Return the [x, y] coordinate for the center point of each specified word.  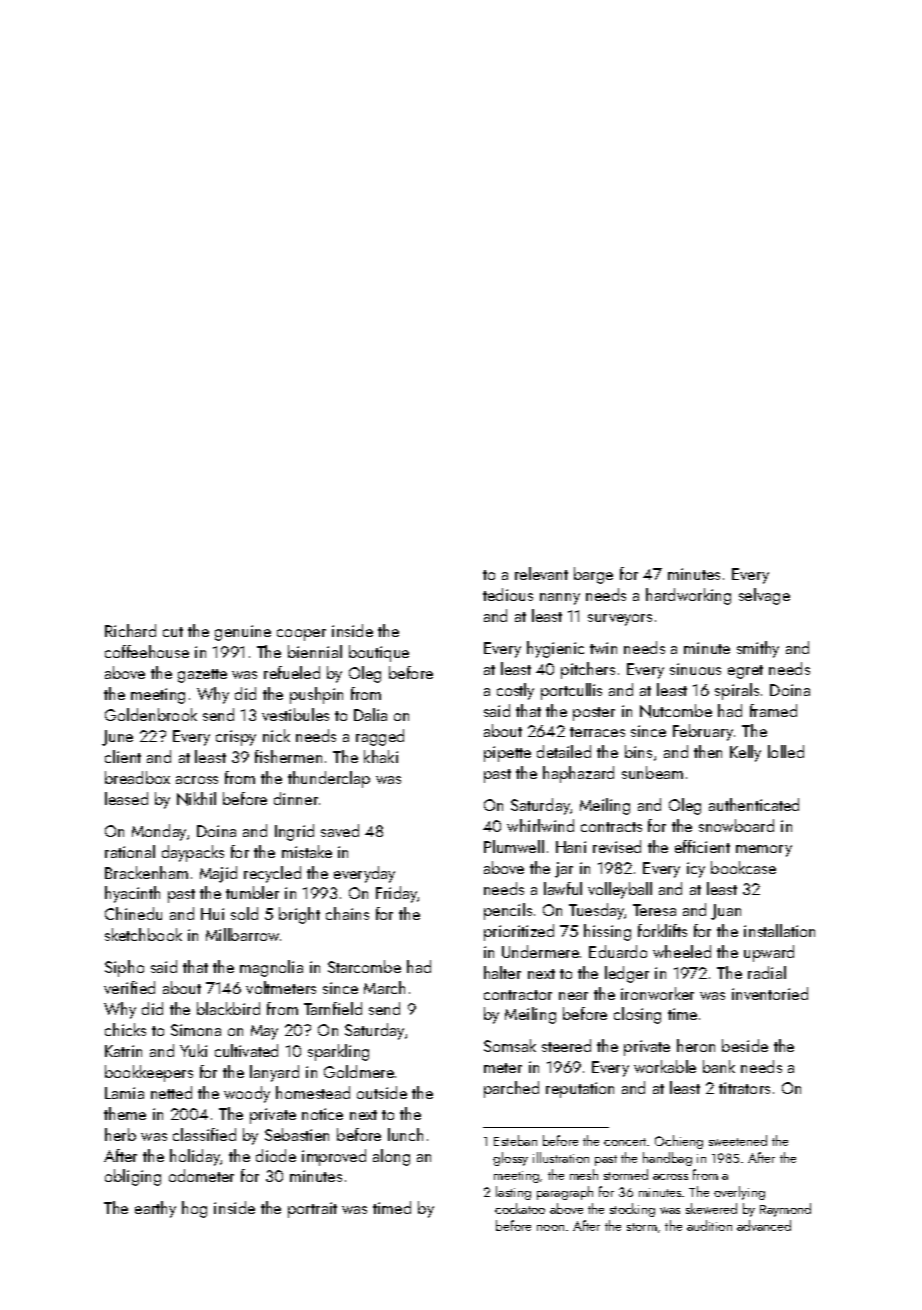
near [573, 996]
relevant [541, 573]
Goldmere [359, 1071]
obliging [133, 1177]
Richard [130, 630]
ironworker [657, 993]
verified [129, 987]
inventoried [770, 993]
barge [593, 575]
